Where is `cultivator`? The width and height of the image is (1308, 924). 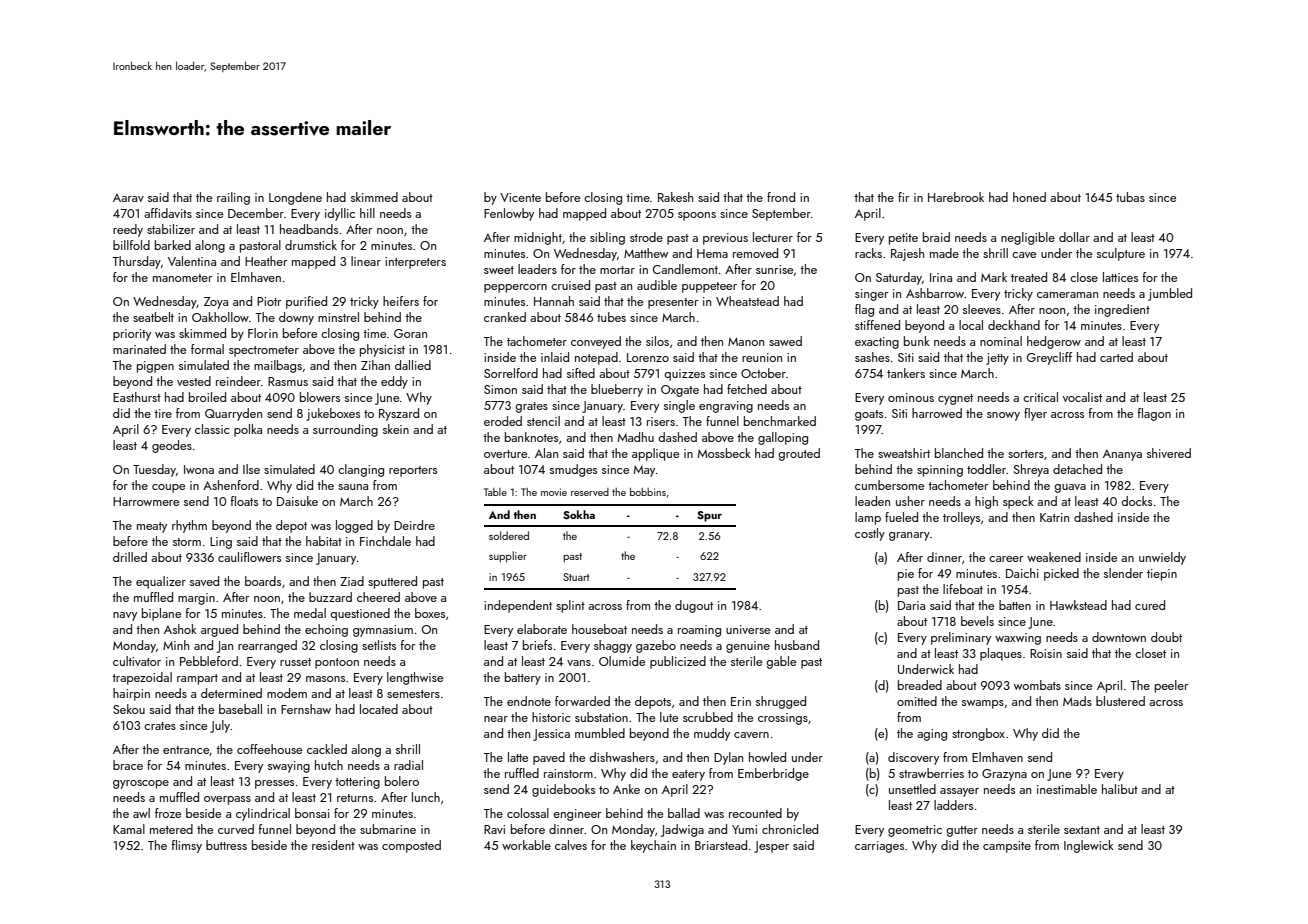
cultivator is located at coordinates (137, 661).
